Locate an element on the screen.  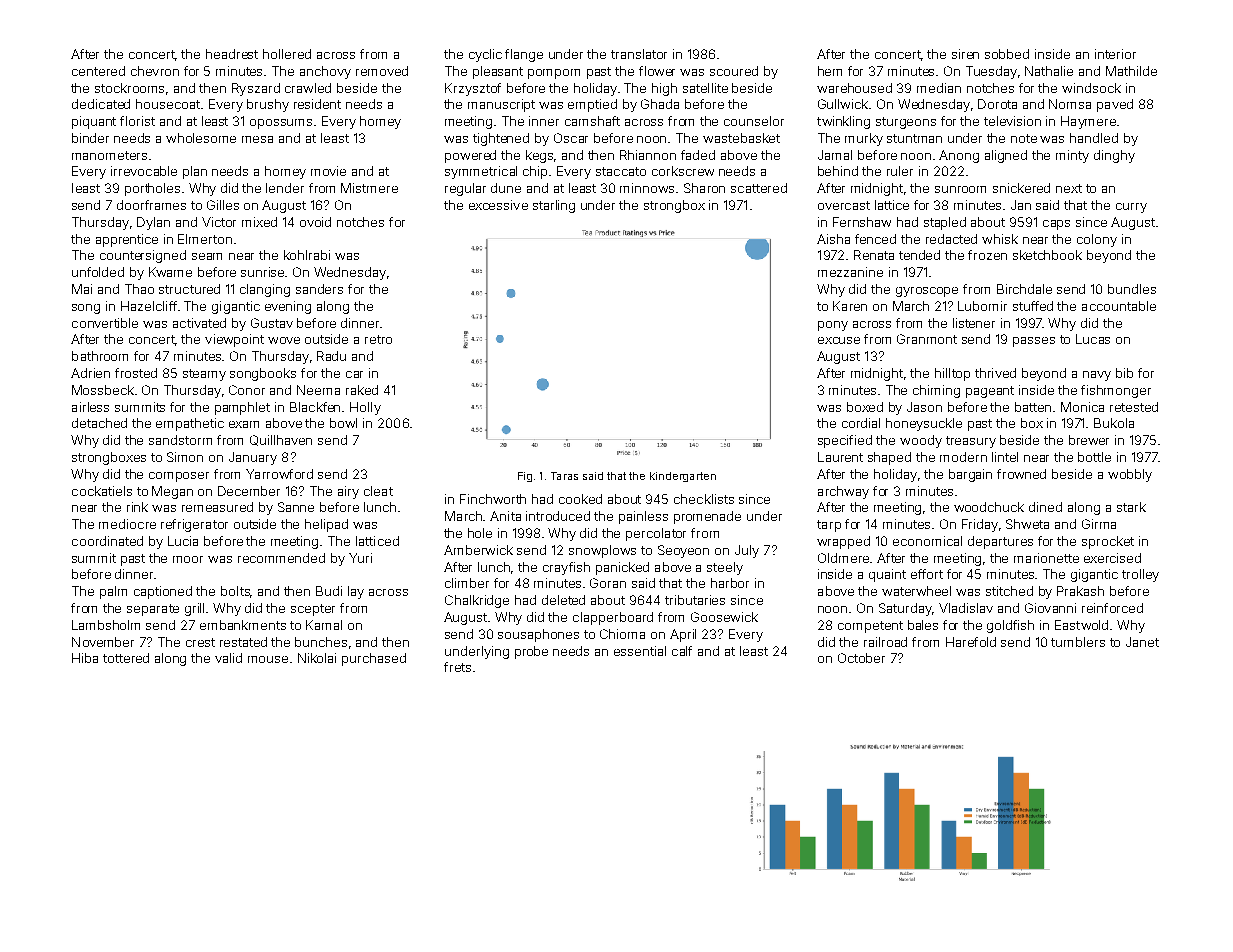
Janet is located at coordinates (1142, 642).
